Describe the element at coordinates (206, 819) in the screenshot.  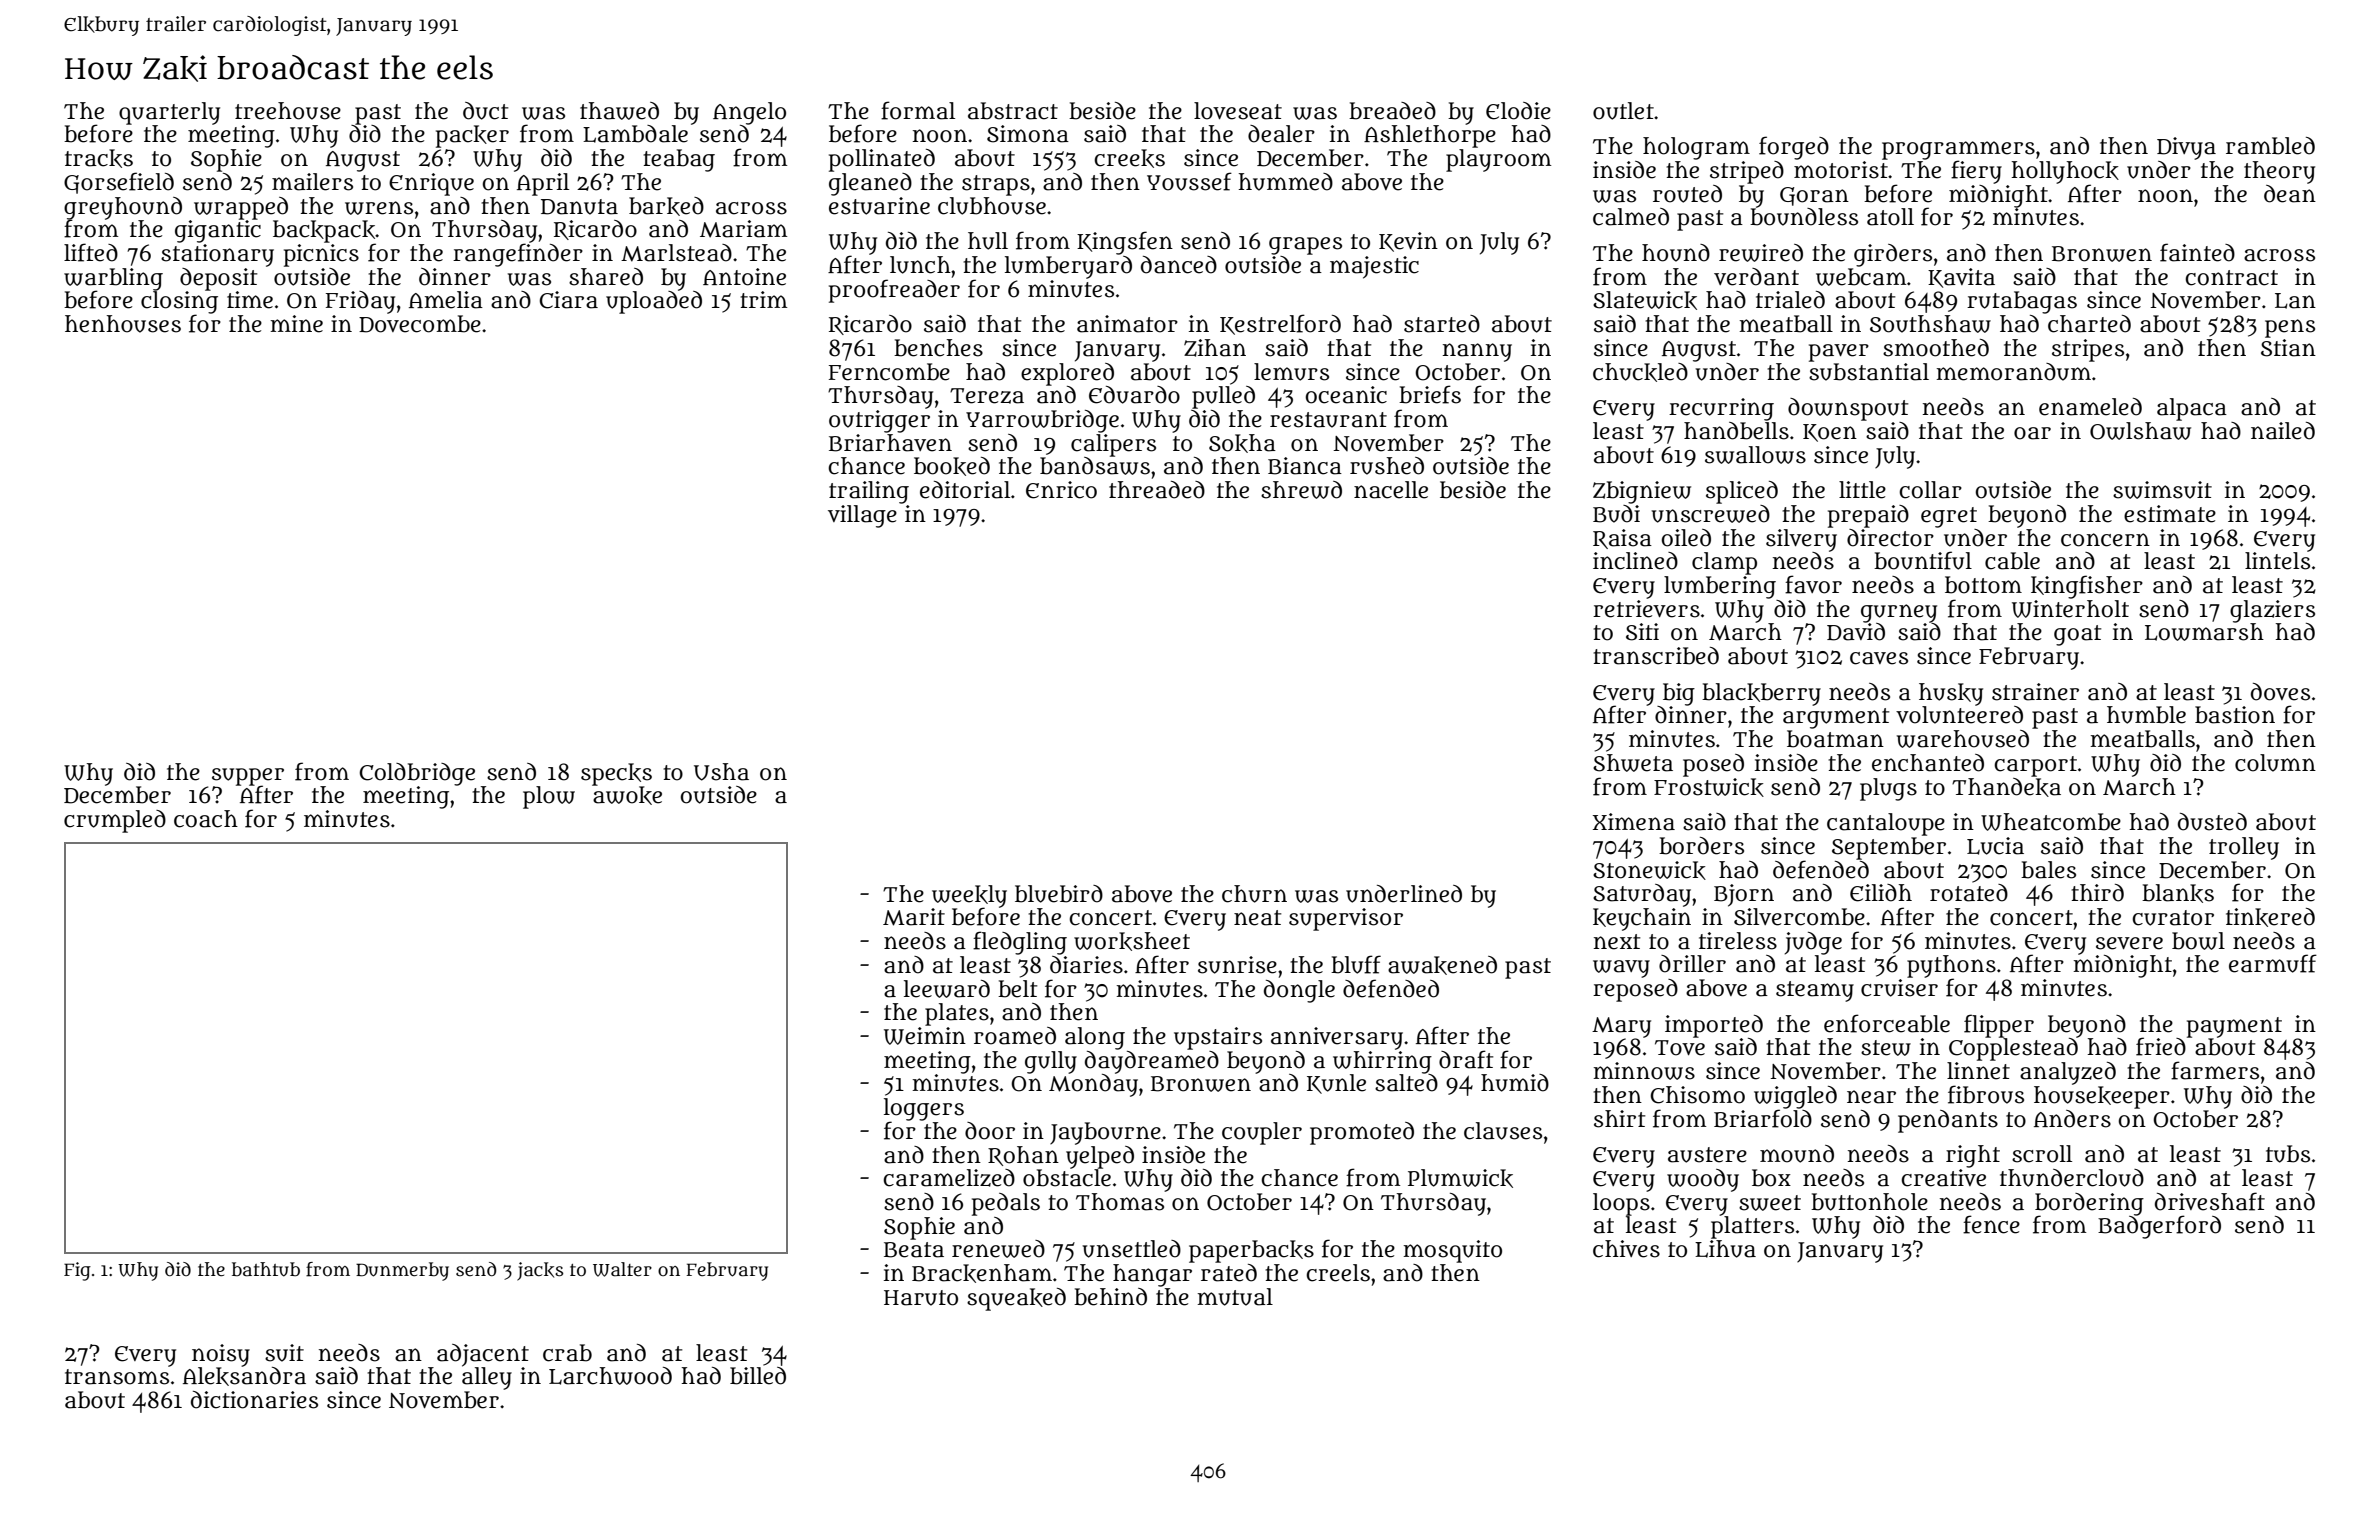
I see `coach` at that location.
